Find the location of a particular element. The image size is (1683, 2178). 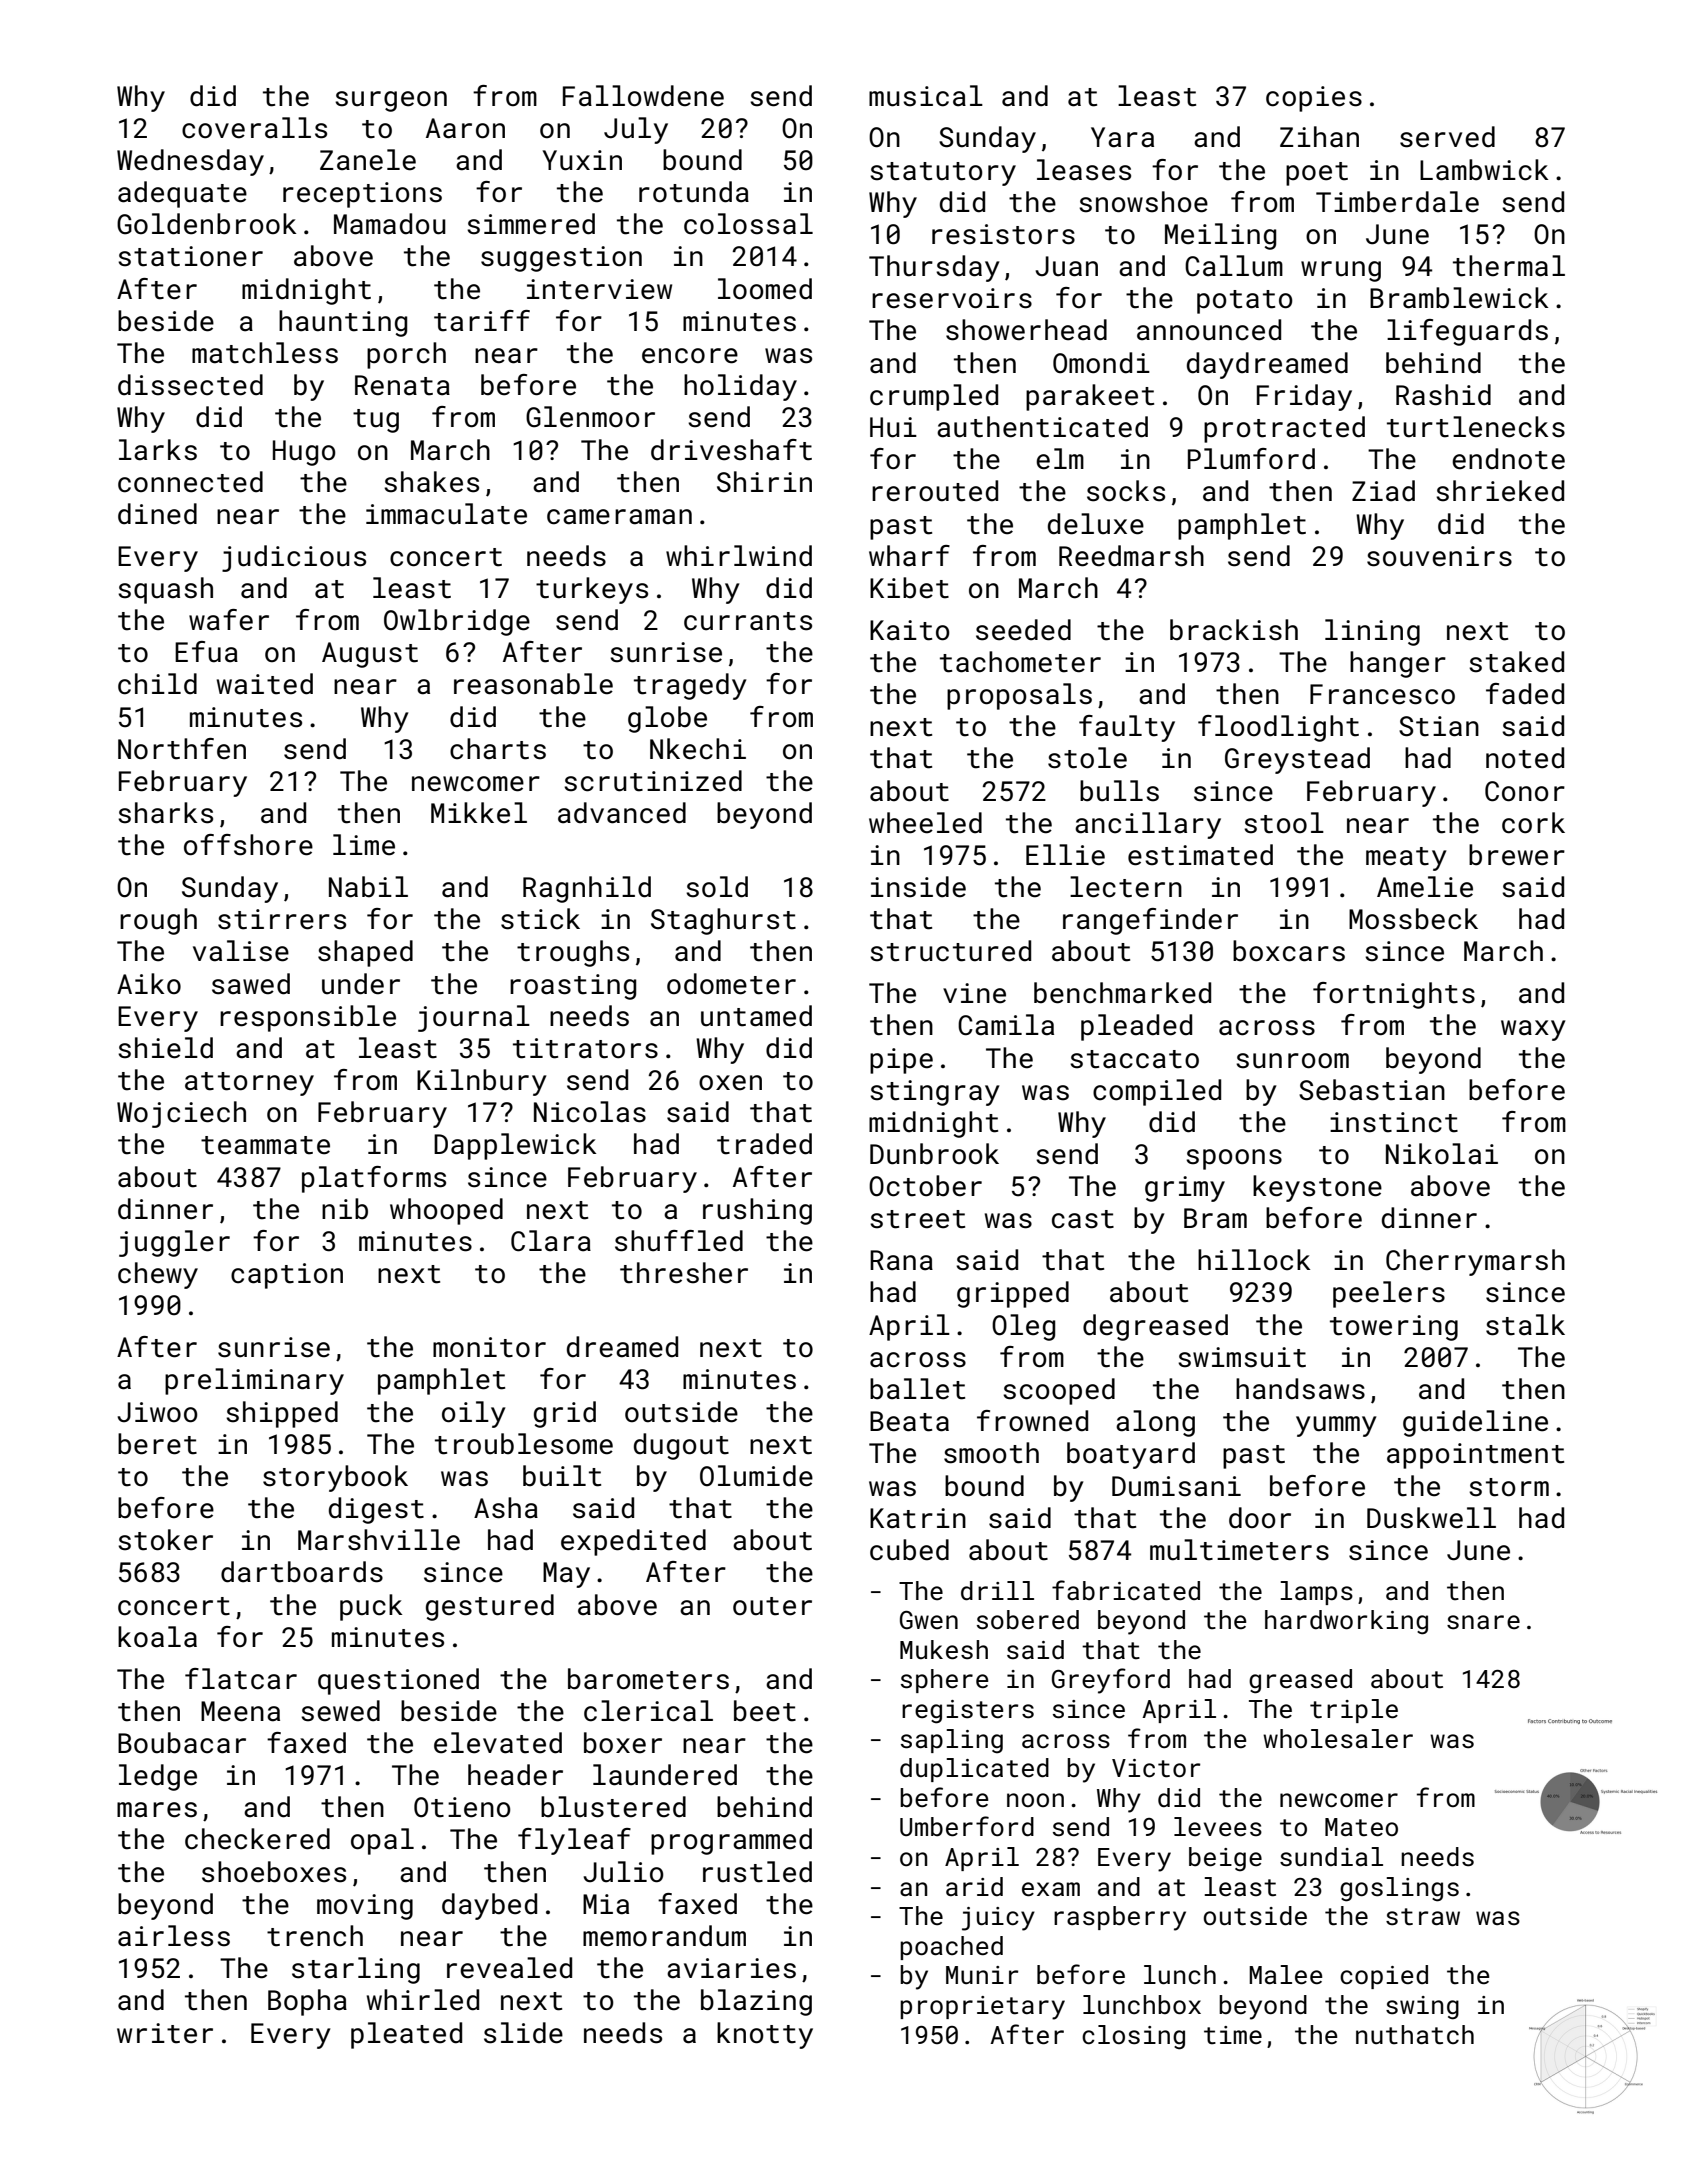

stationer is located at coordinates (190, 256).
